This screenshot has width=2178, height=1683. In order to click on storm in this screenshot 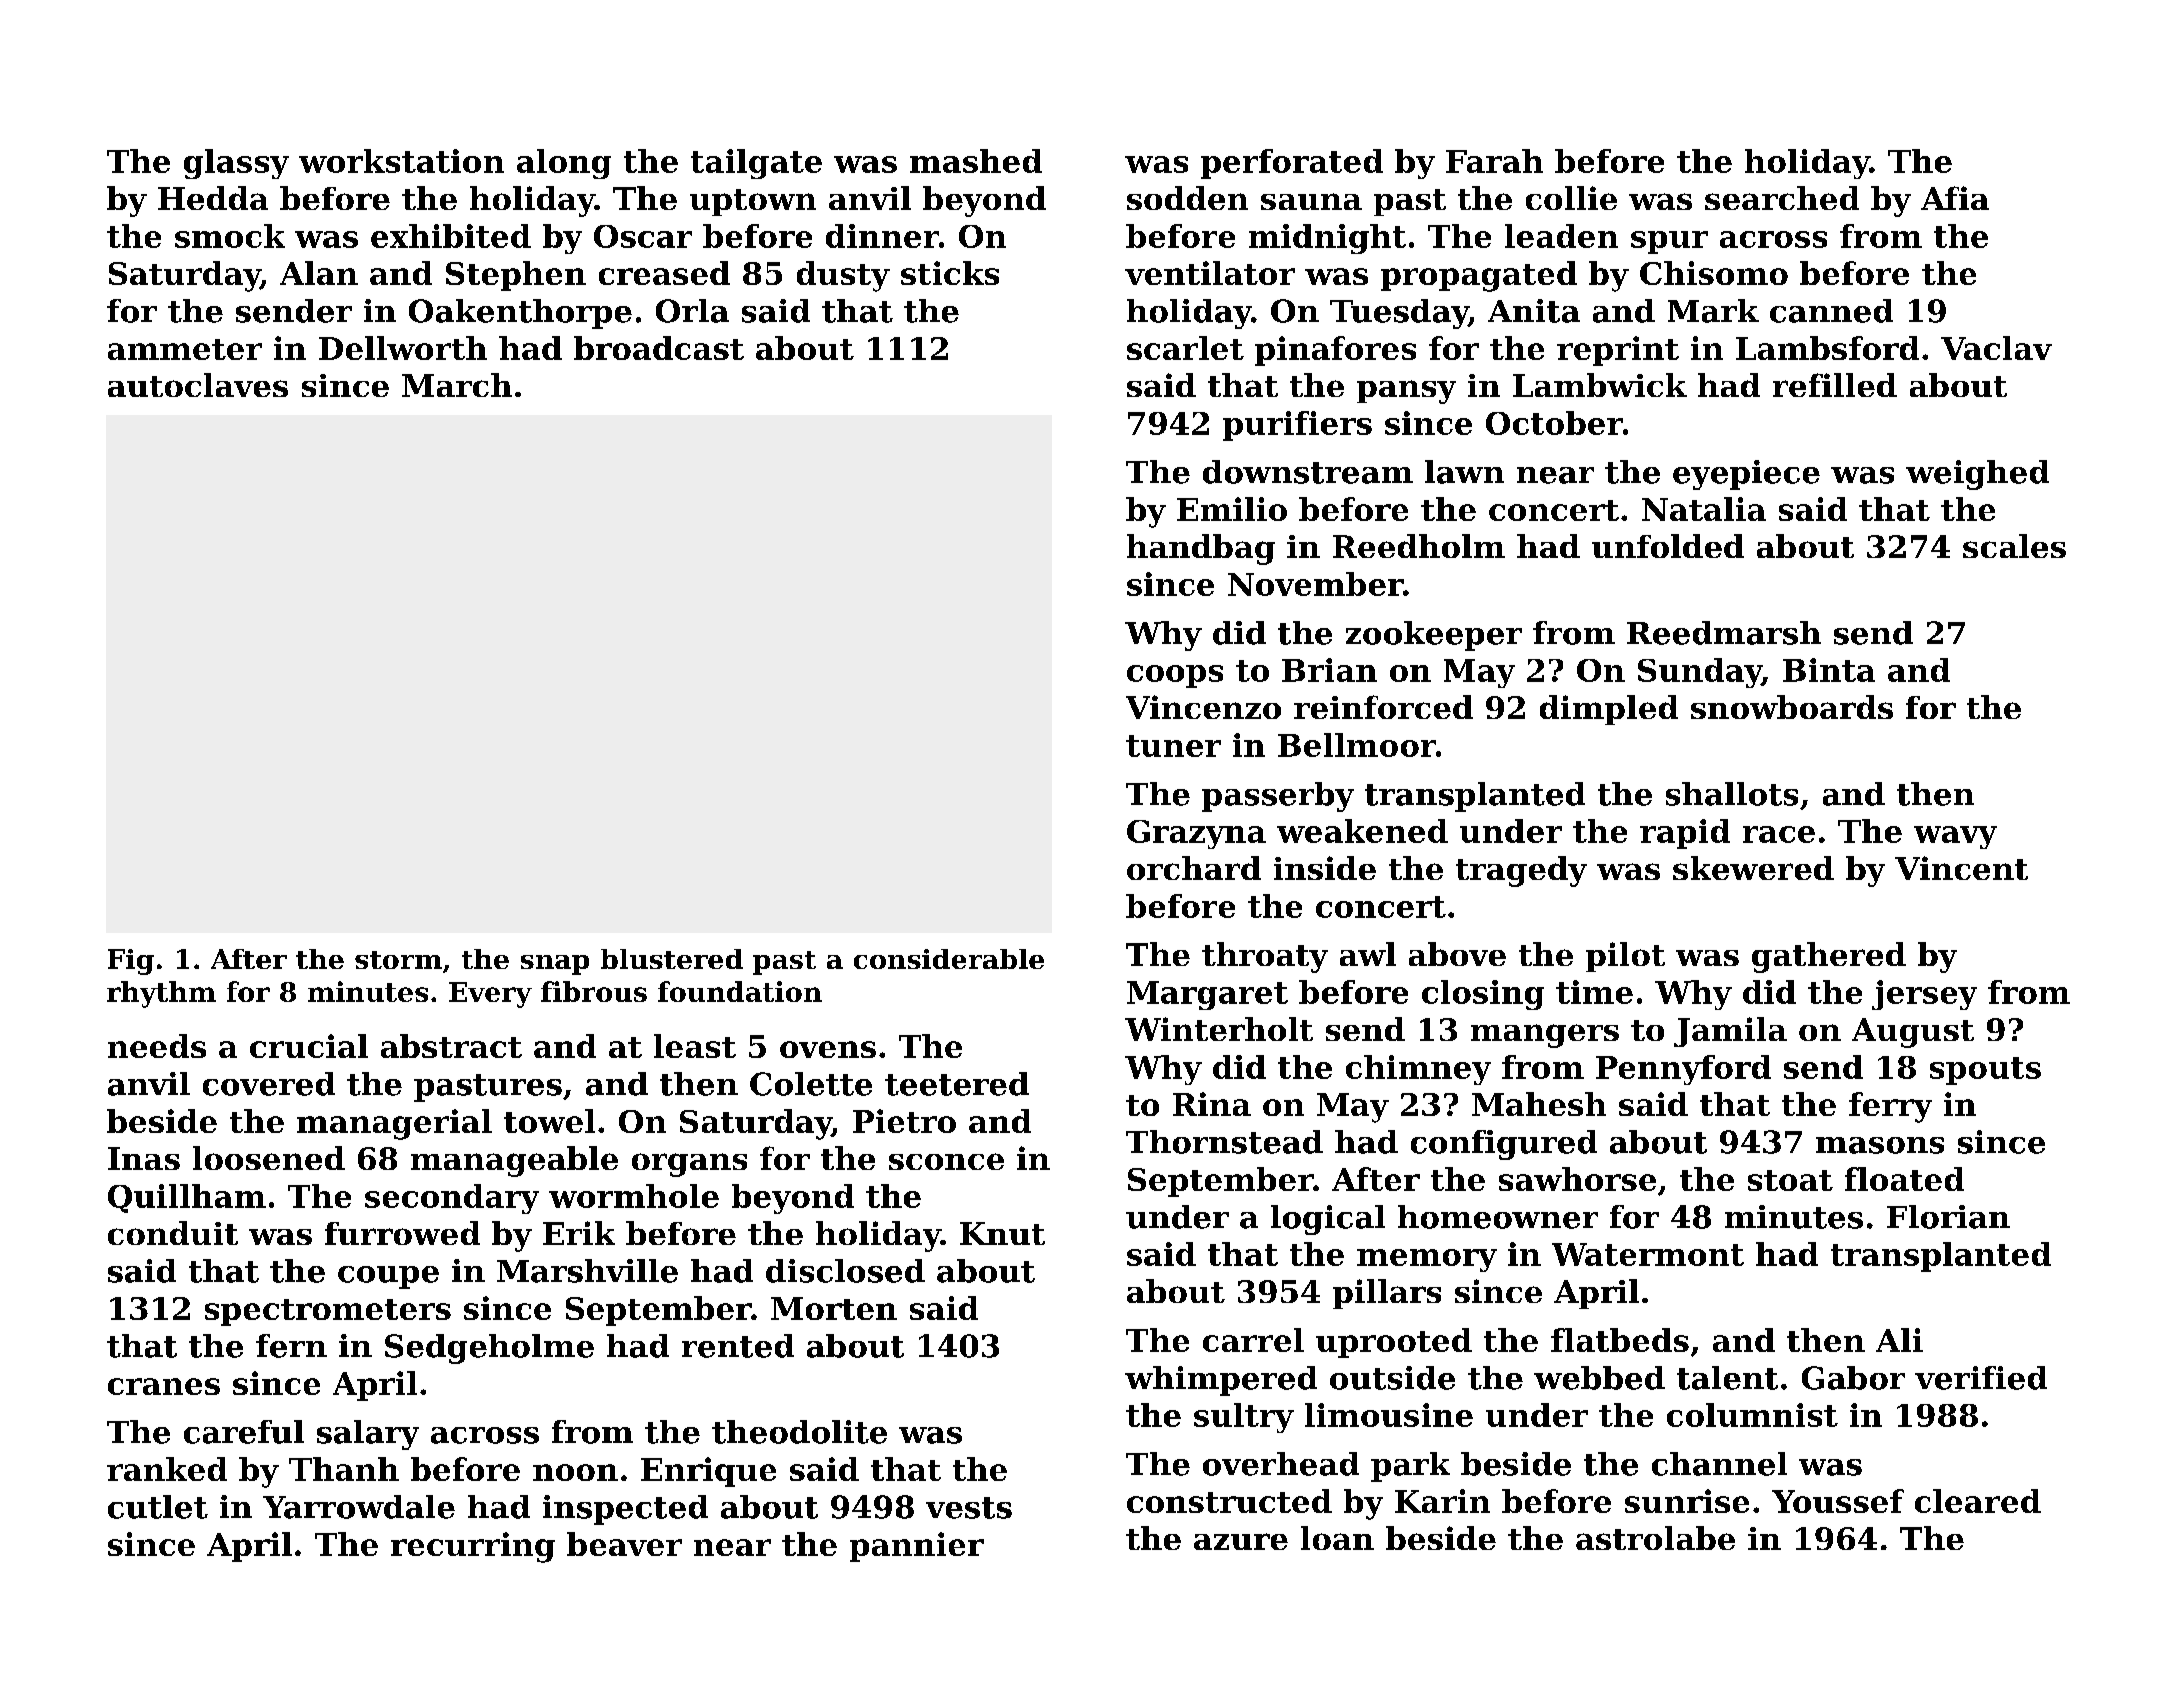, I will do `click(398, 960)`.
